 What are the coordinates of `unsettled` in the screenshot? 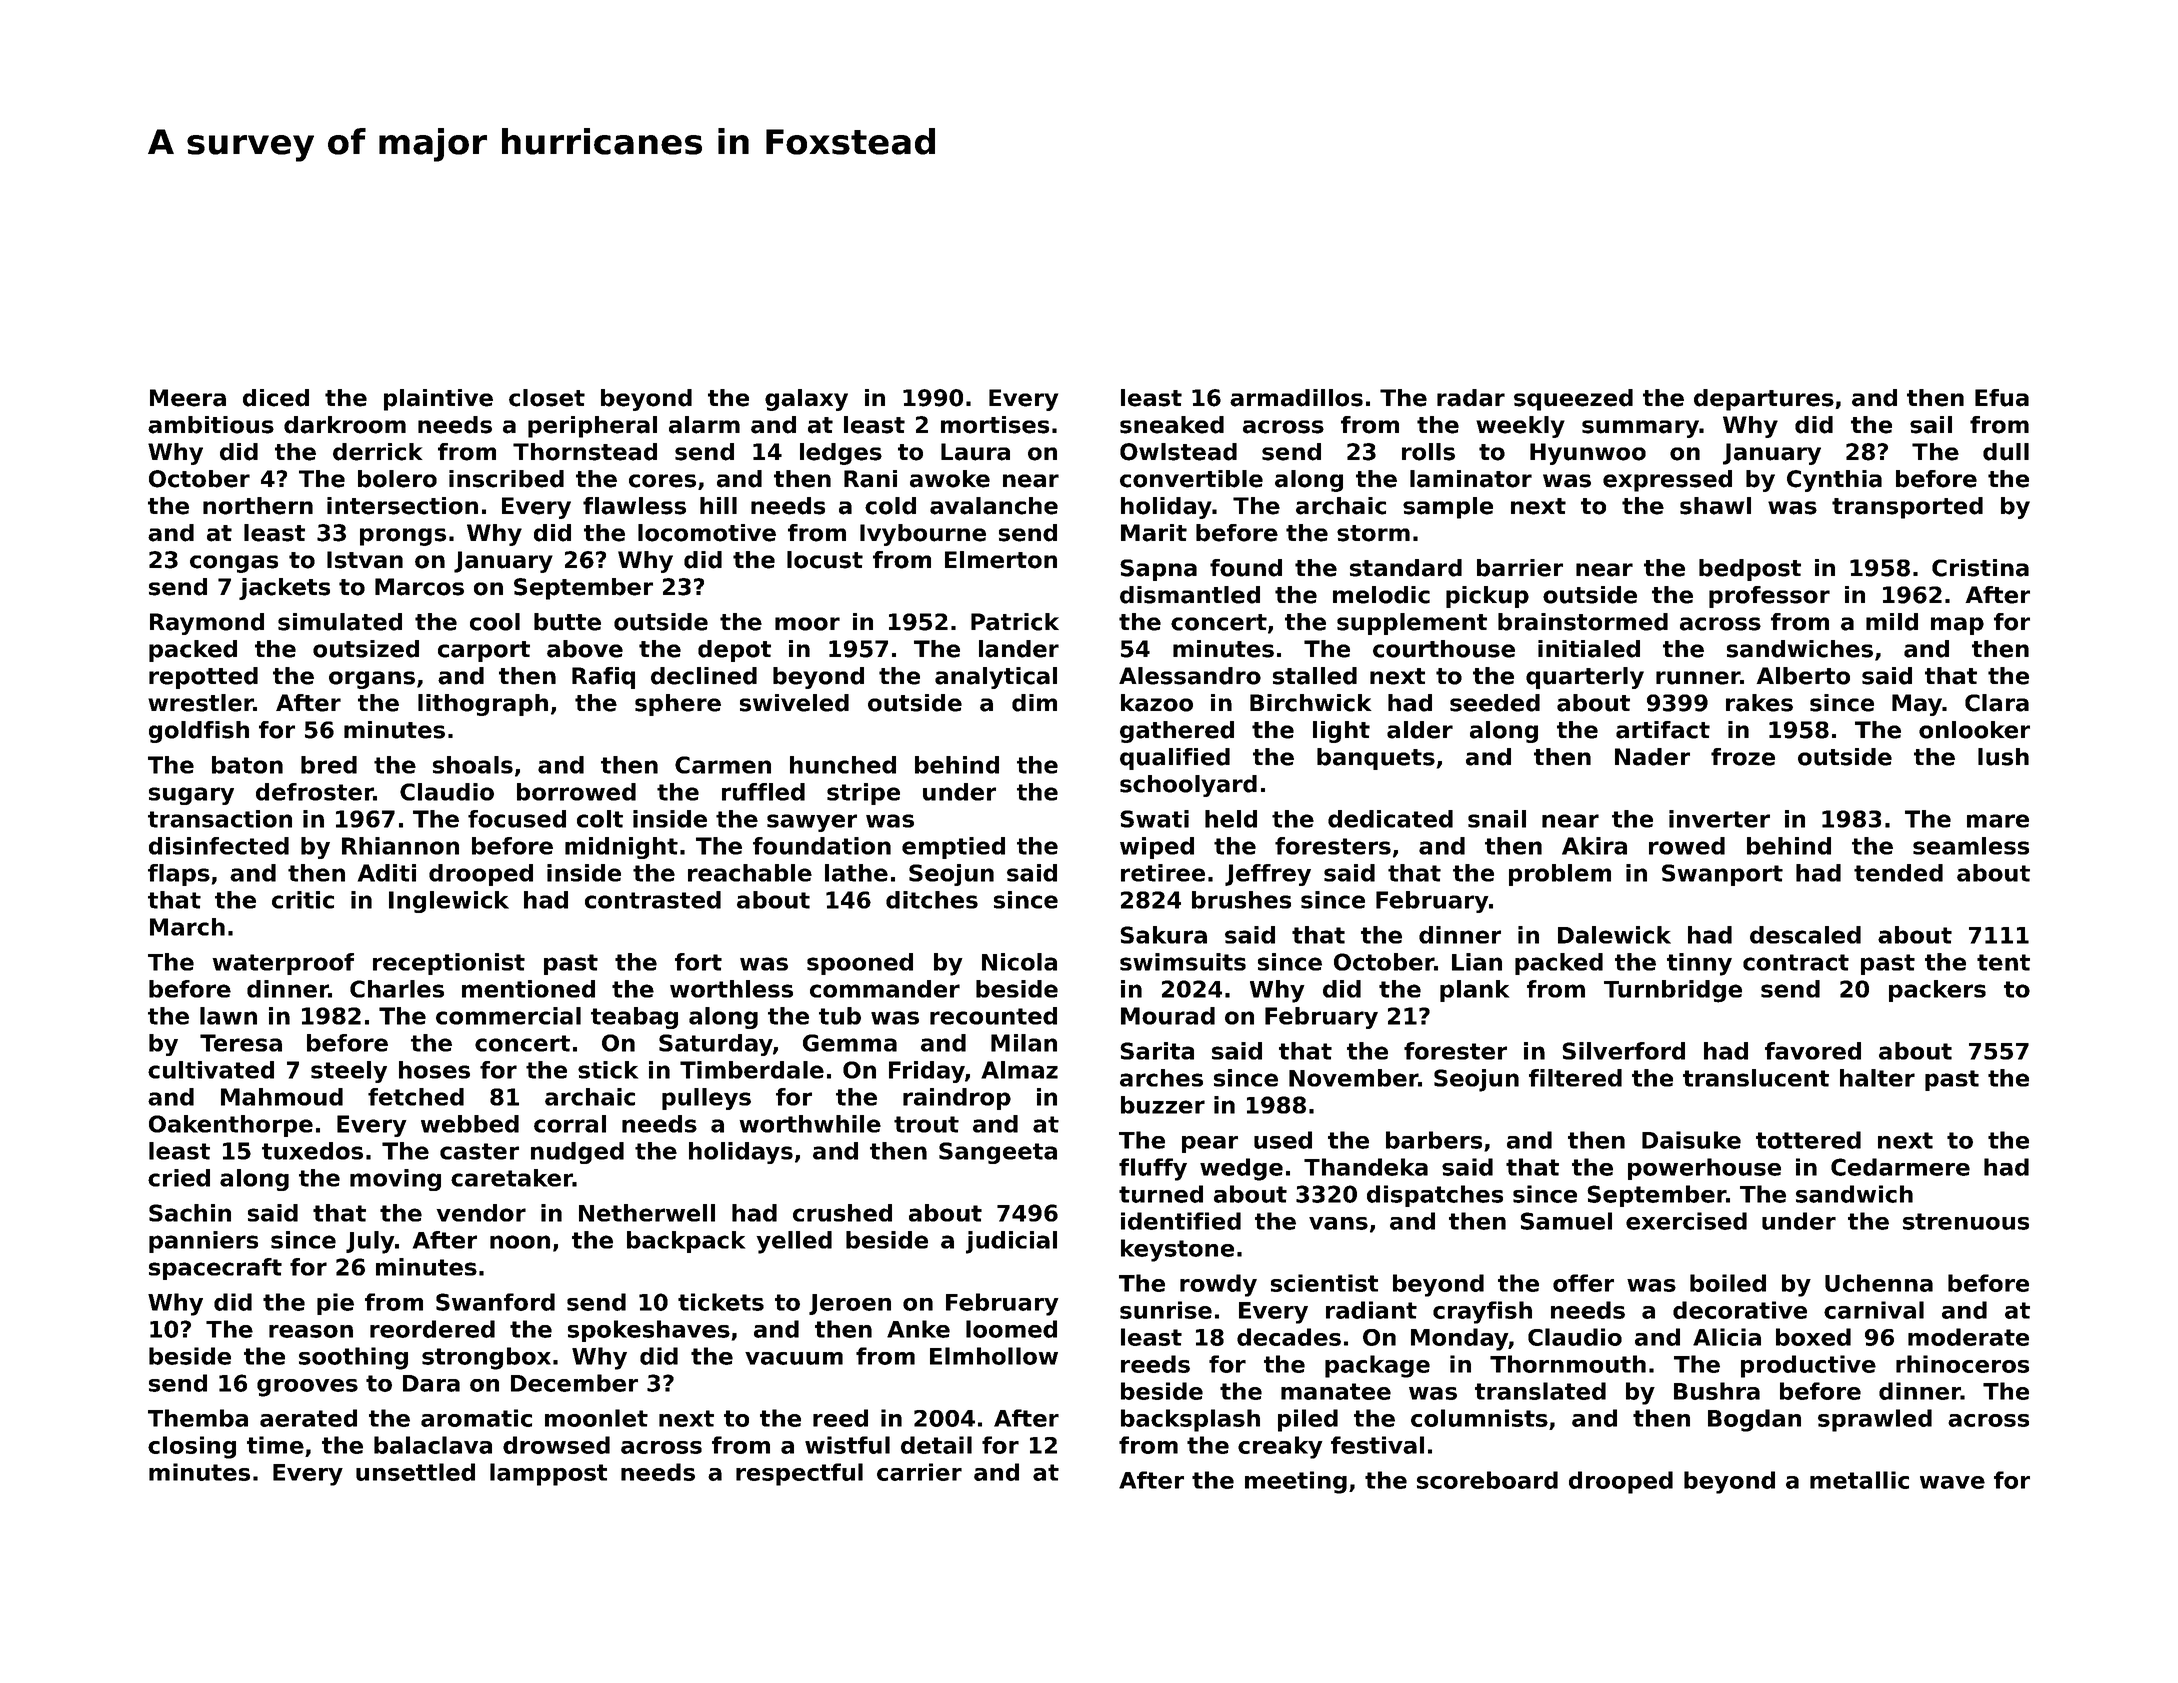 It's located at (415, 1472).
